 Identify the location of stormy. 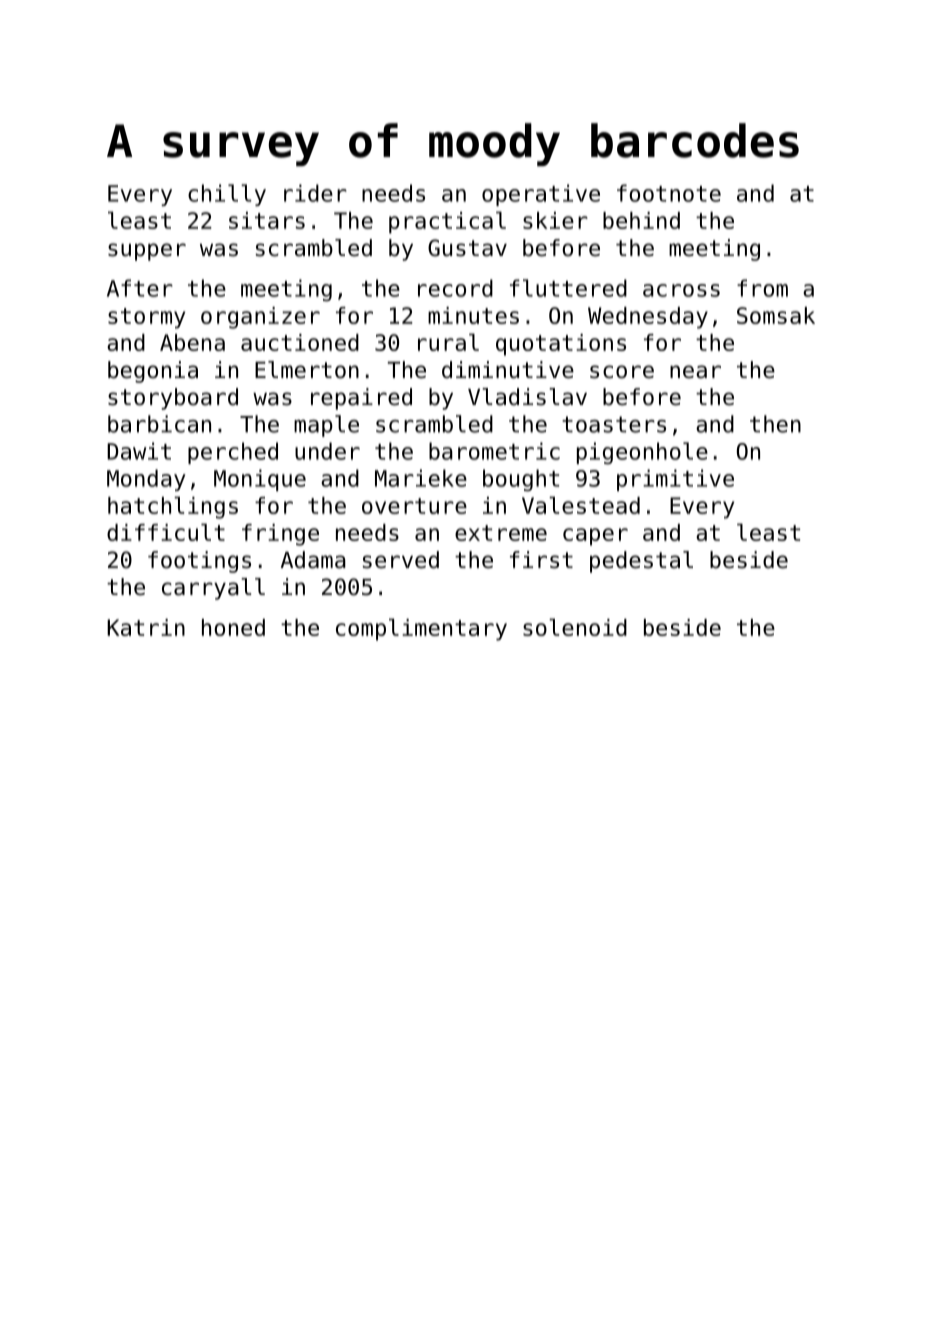
(146, 318).
